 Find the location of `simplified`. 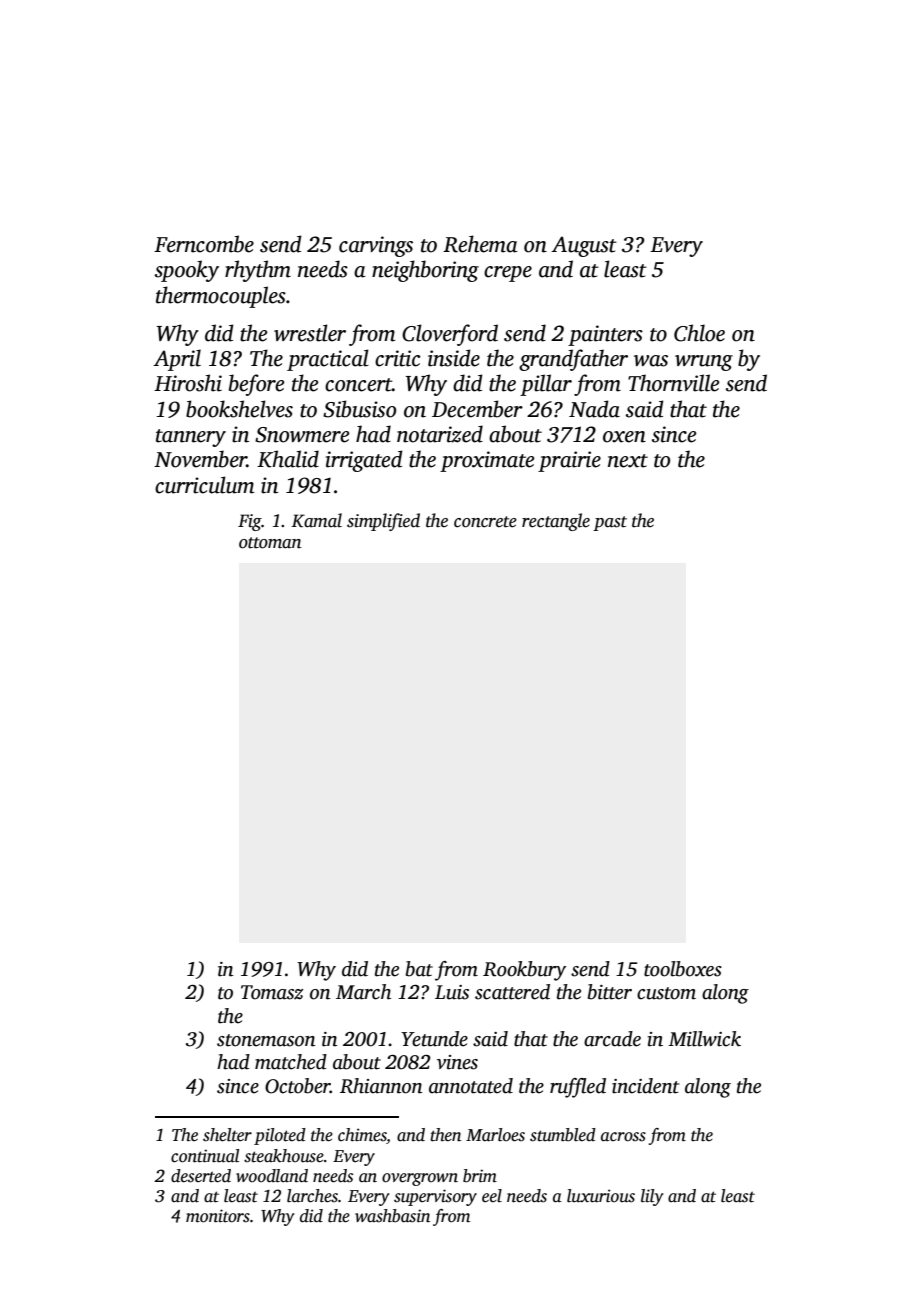

simplified is located at coordinates (383, 522).
